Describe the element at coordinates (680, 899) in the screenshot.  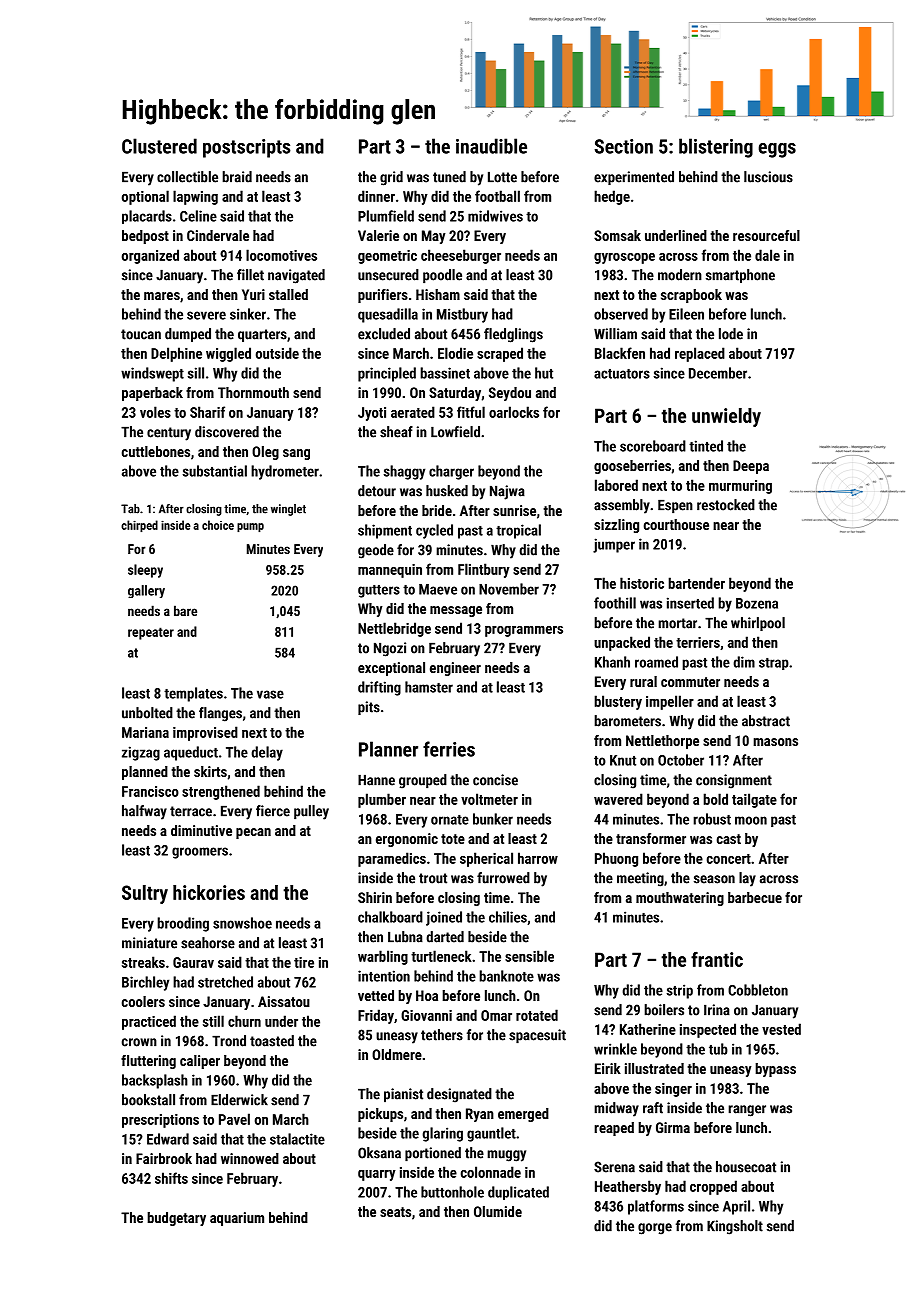
I see `mouthwatering` at that location.
